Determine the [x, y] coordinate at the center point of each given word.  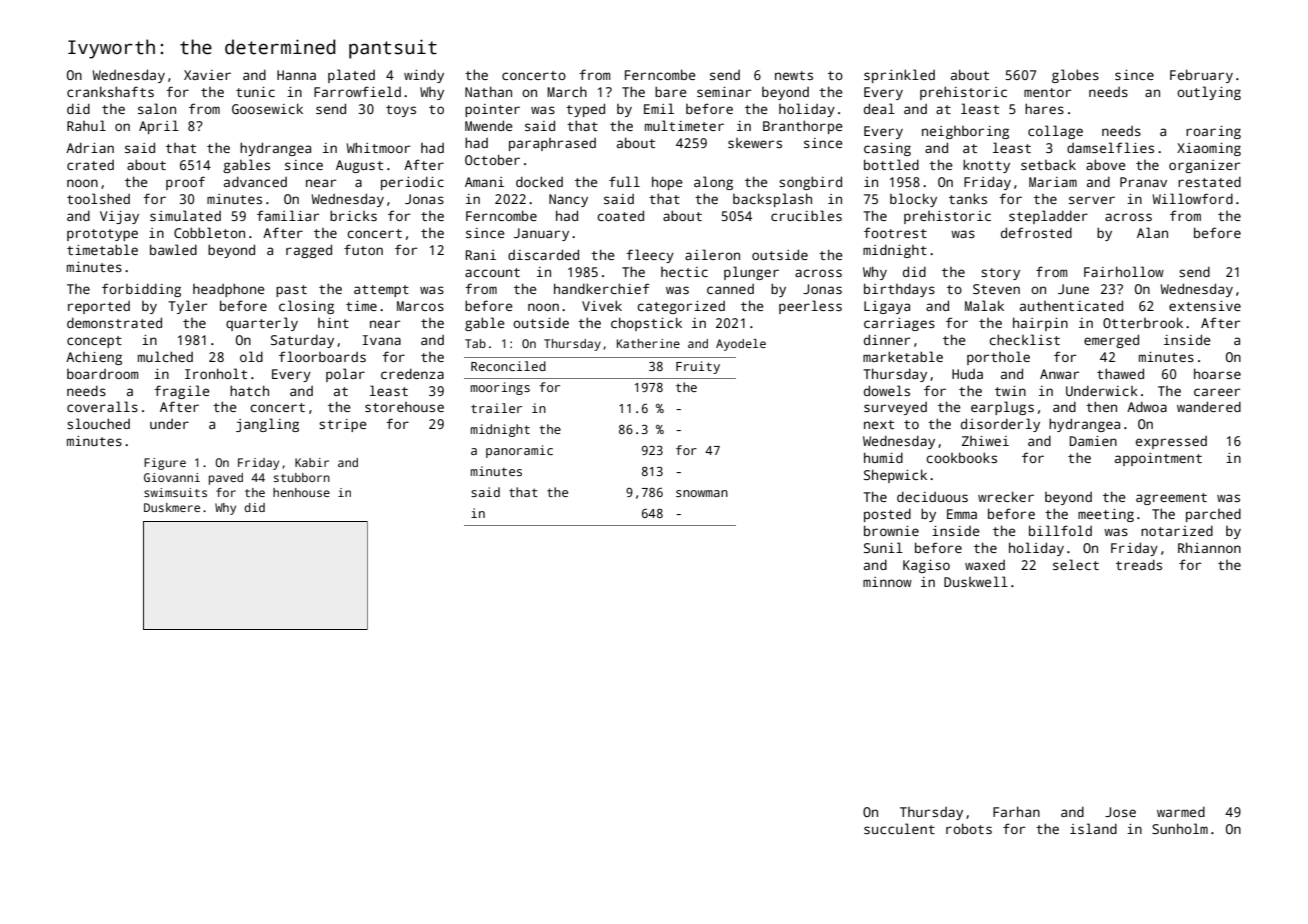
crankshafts [110, 91]
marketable [903, 356]
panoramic [519, 451]
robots [969, 828]
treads [1139, 564]
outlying [1209, 93]
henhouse [301, 492]
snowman [702, 493]
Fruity [698, 367]
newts [794, 75]
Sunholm [1180, 828]
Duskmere [172, 507]
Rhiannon [1209, 547]
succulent [899, 828]
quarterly [262, 324]
